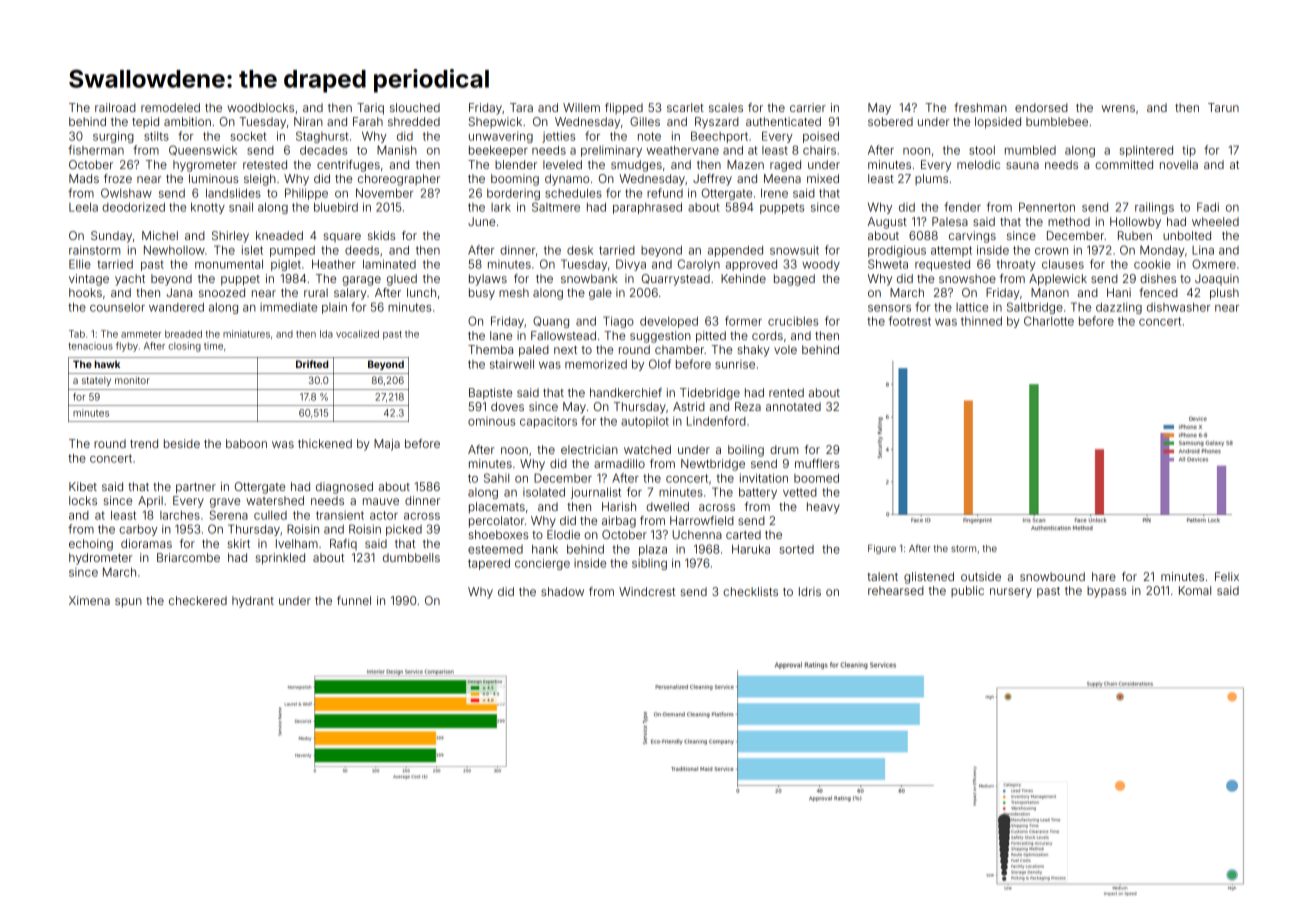  What do you see at coordinates (501, 207) in the page?
I see `lark` at bounding box center [501, 207].
